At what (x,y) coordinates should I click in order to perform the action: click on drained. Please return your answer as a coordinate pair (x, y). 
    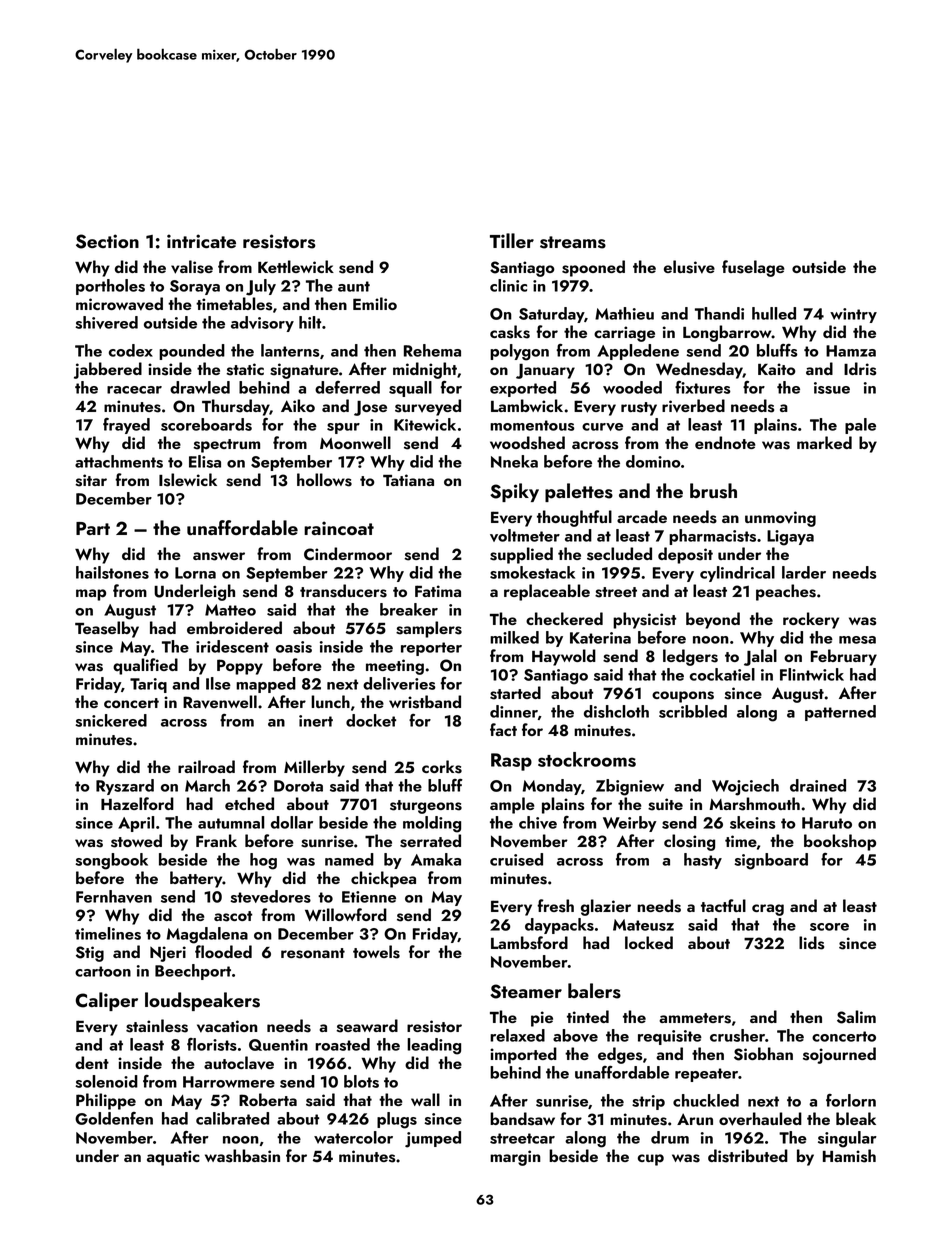
    Looking at the image, I should click on (818, 785).
